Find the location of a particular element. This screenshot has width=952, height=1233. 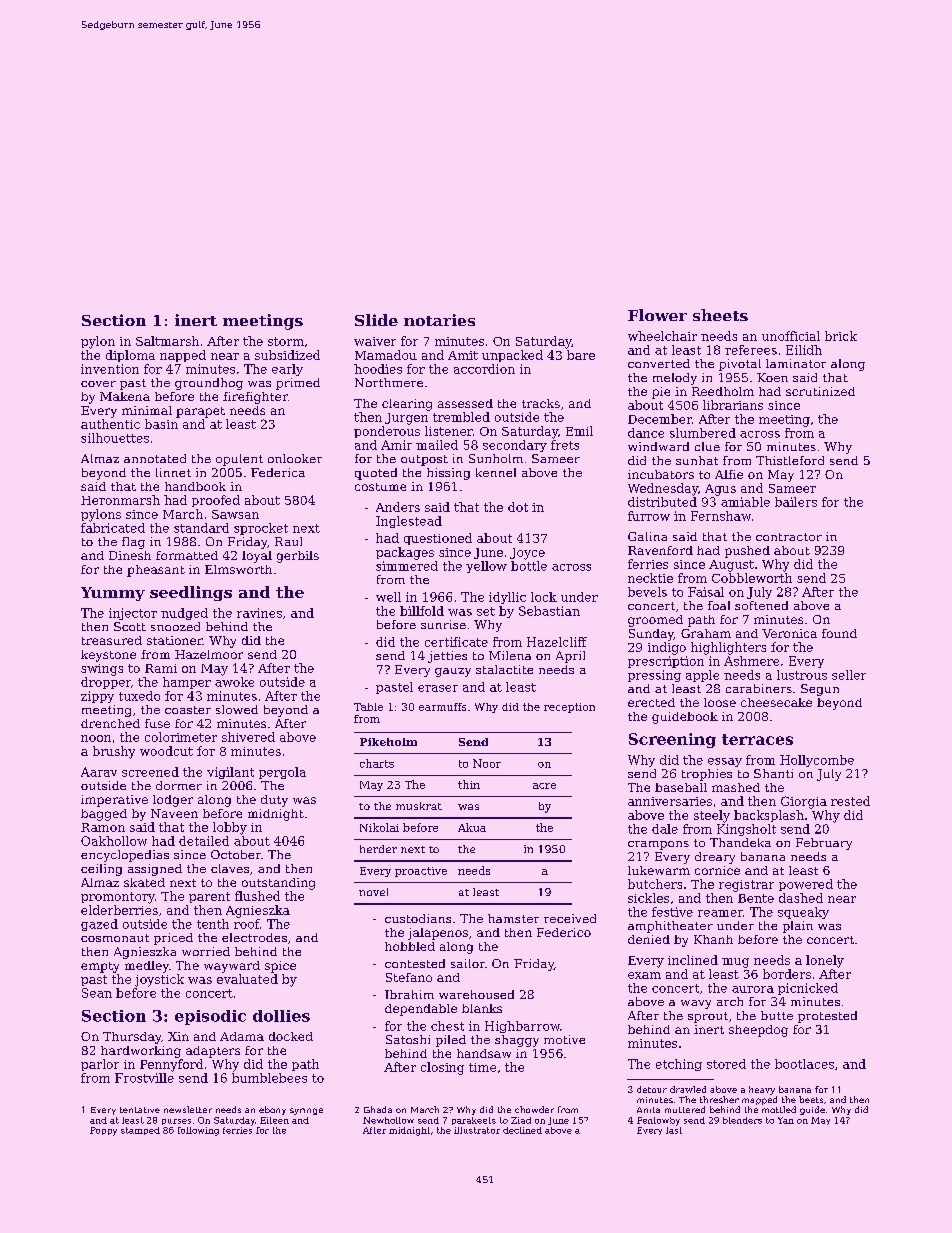

indigo is located at coordinates (667, 648).
